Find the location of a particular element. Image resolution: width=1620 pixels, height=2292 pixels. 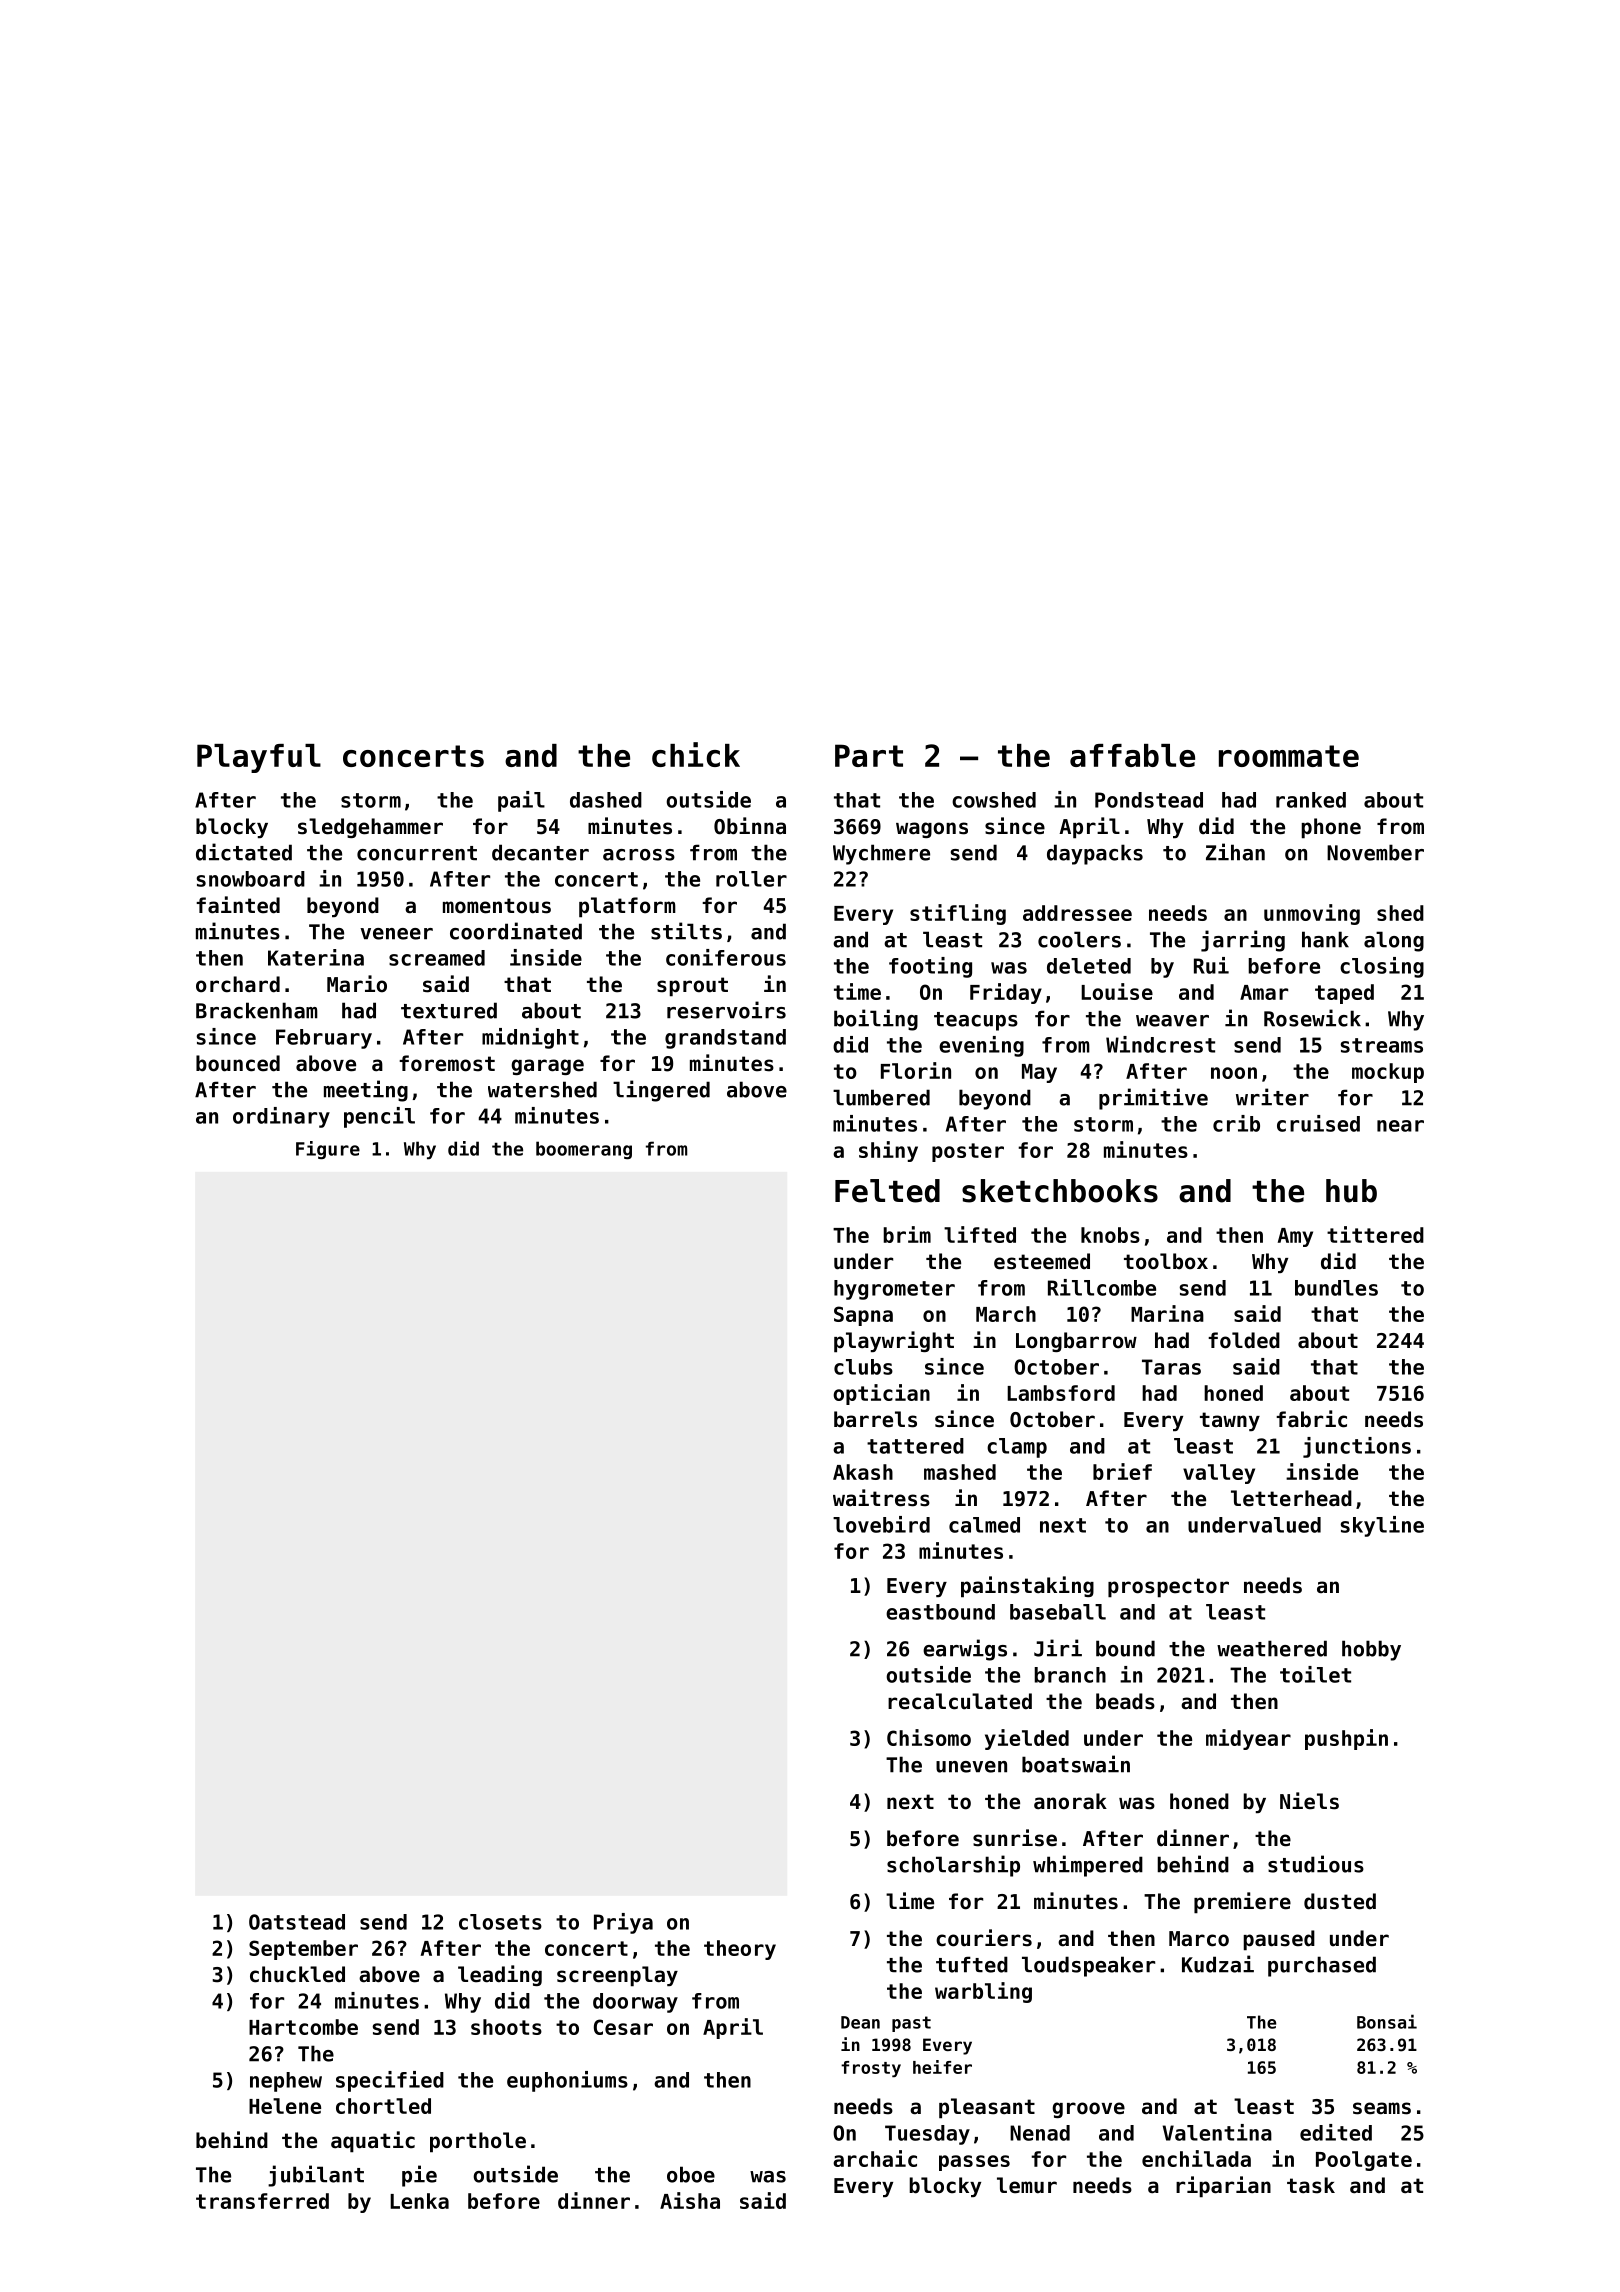

Windcrest is located at coordinates (1160, 1044).
